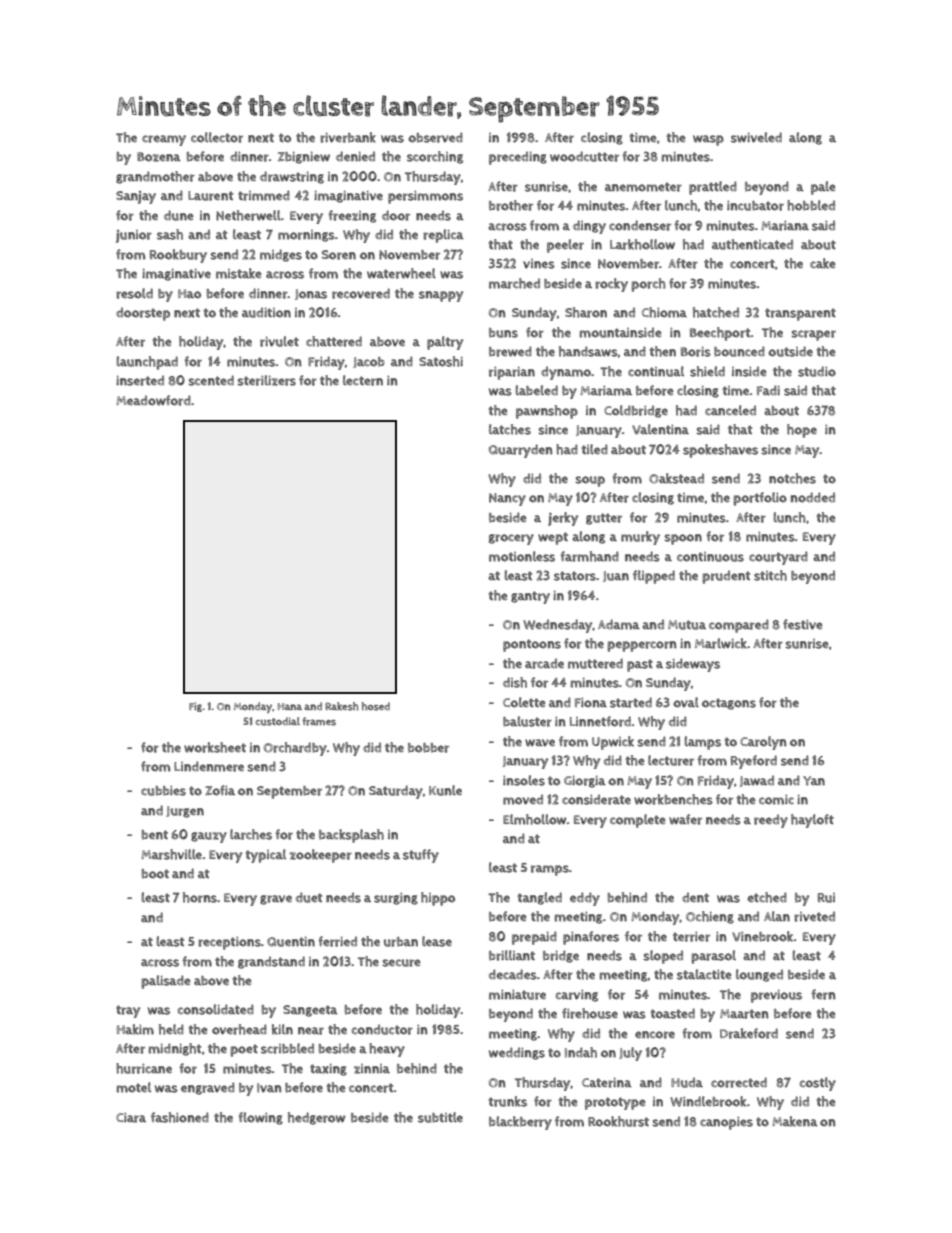 This screenshot has width=952, height=1233. I want to click on Fig, so click(195, 707).
